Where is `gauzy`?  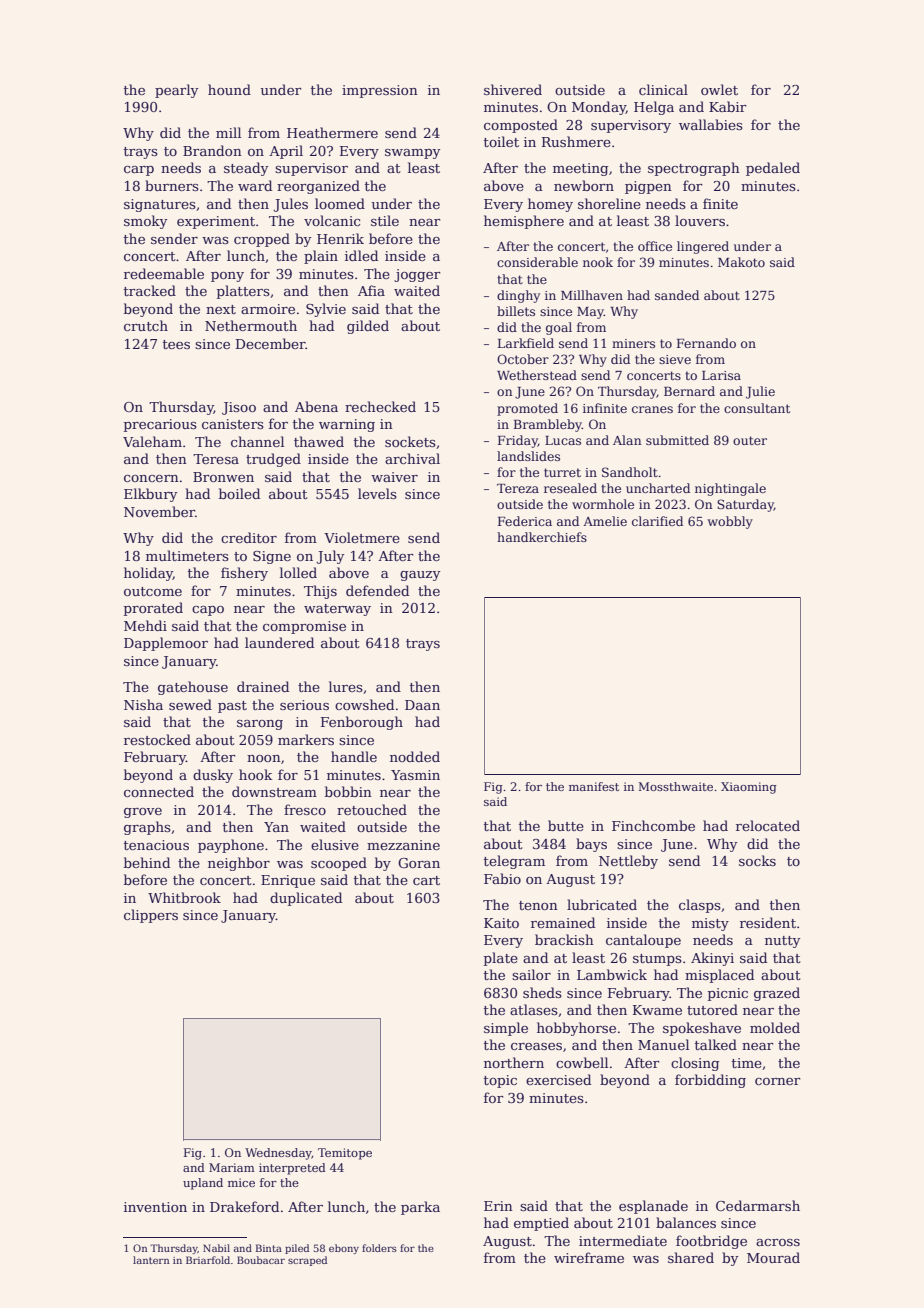
gauzy is located at coordinates (420, 576).
